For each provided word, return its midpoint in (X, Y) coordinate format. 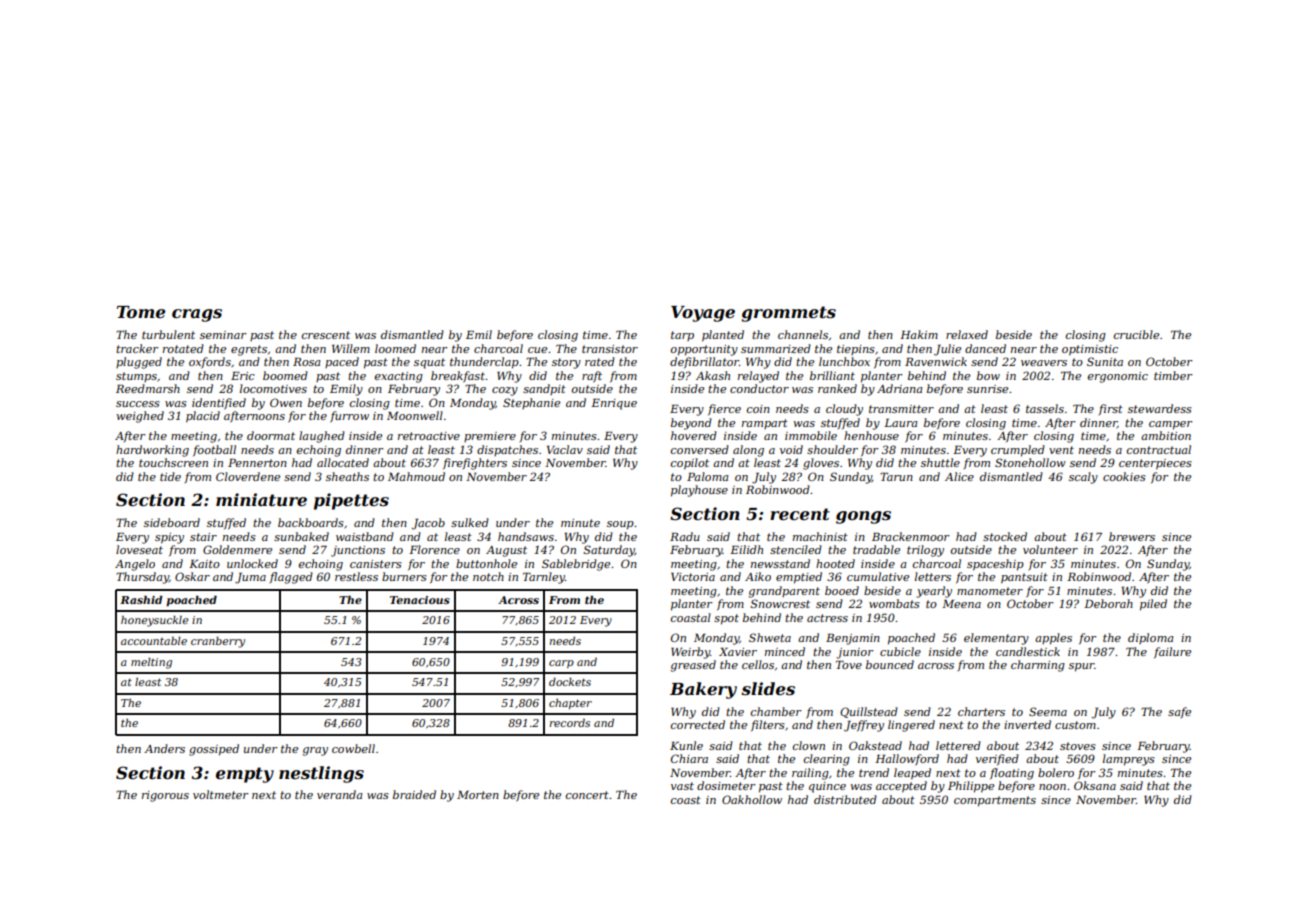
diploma (1151, 638)
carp (561, 664)
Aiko (758, 576)
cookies (1124, 476)
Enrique (614, 404)
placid (203, 417)
